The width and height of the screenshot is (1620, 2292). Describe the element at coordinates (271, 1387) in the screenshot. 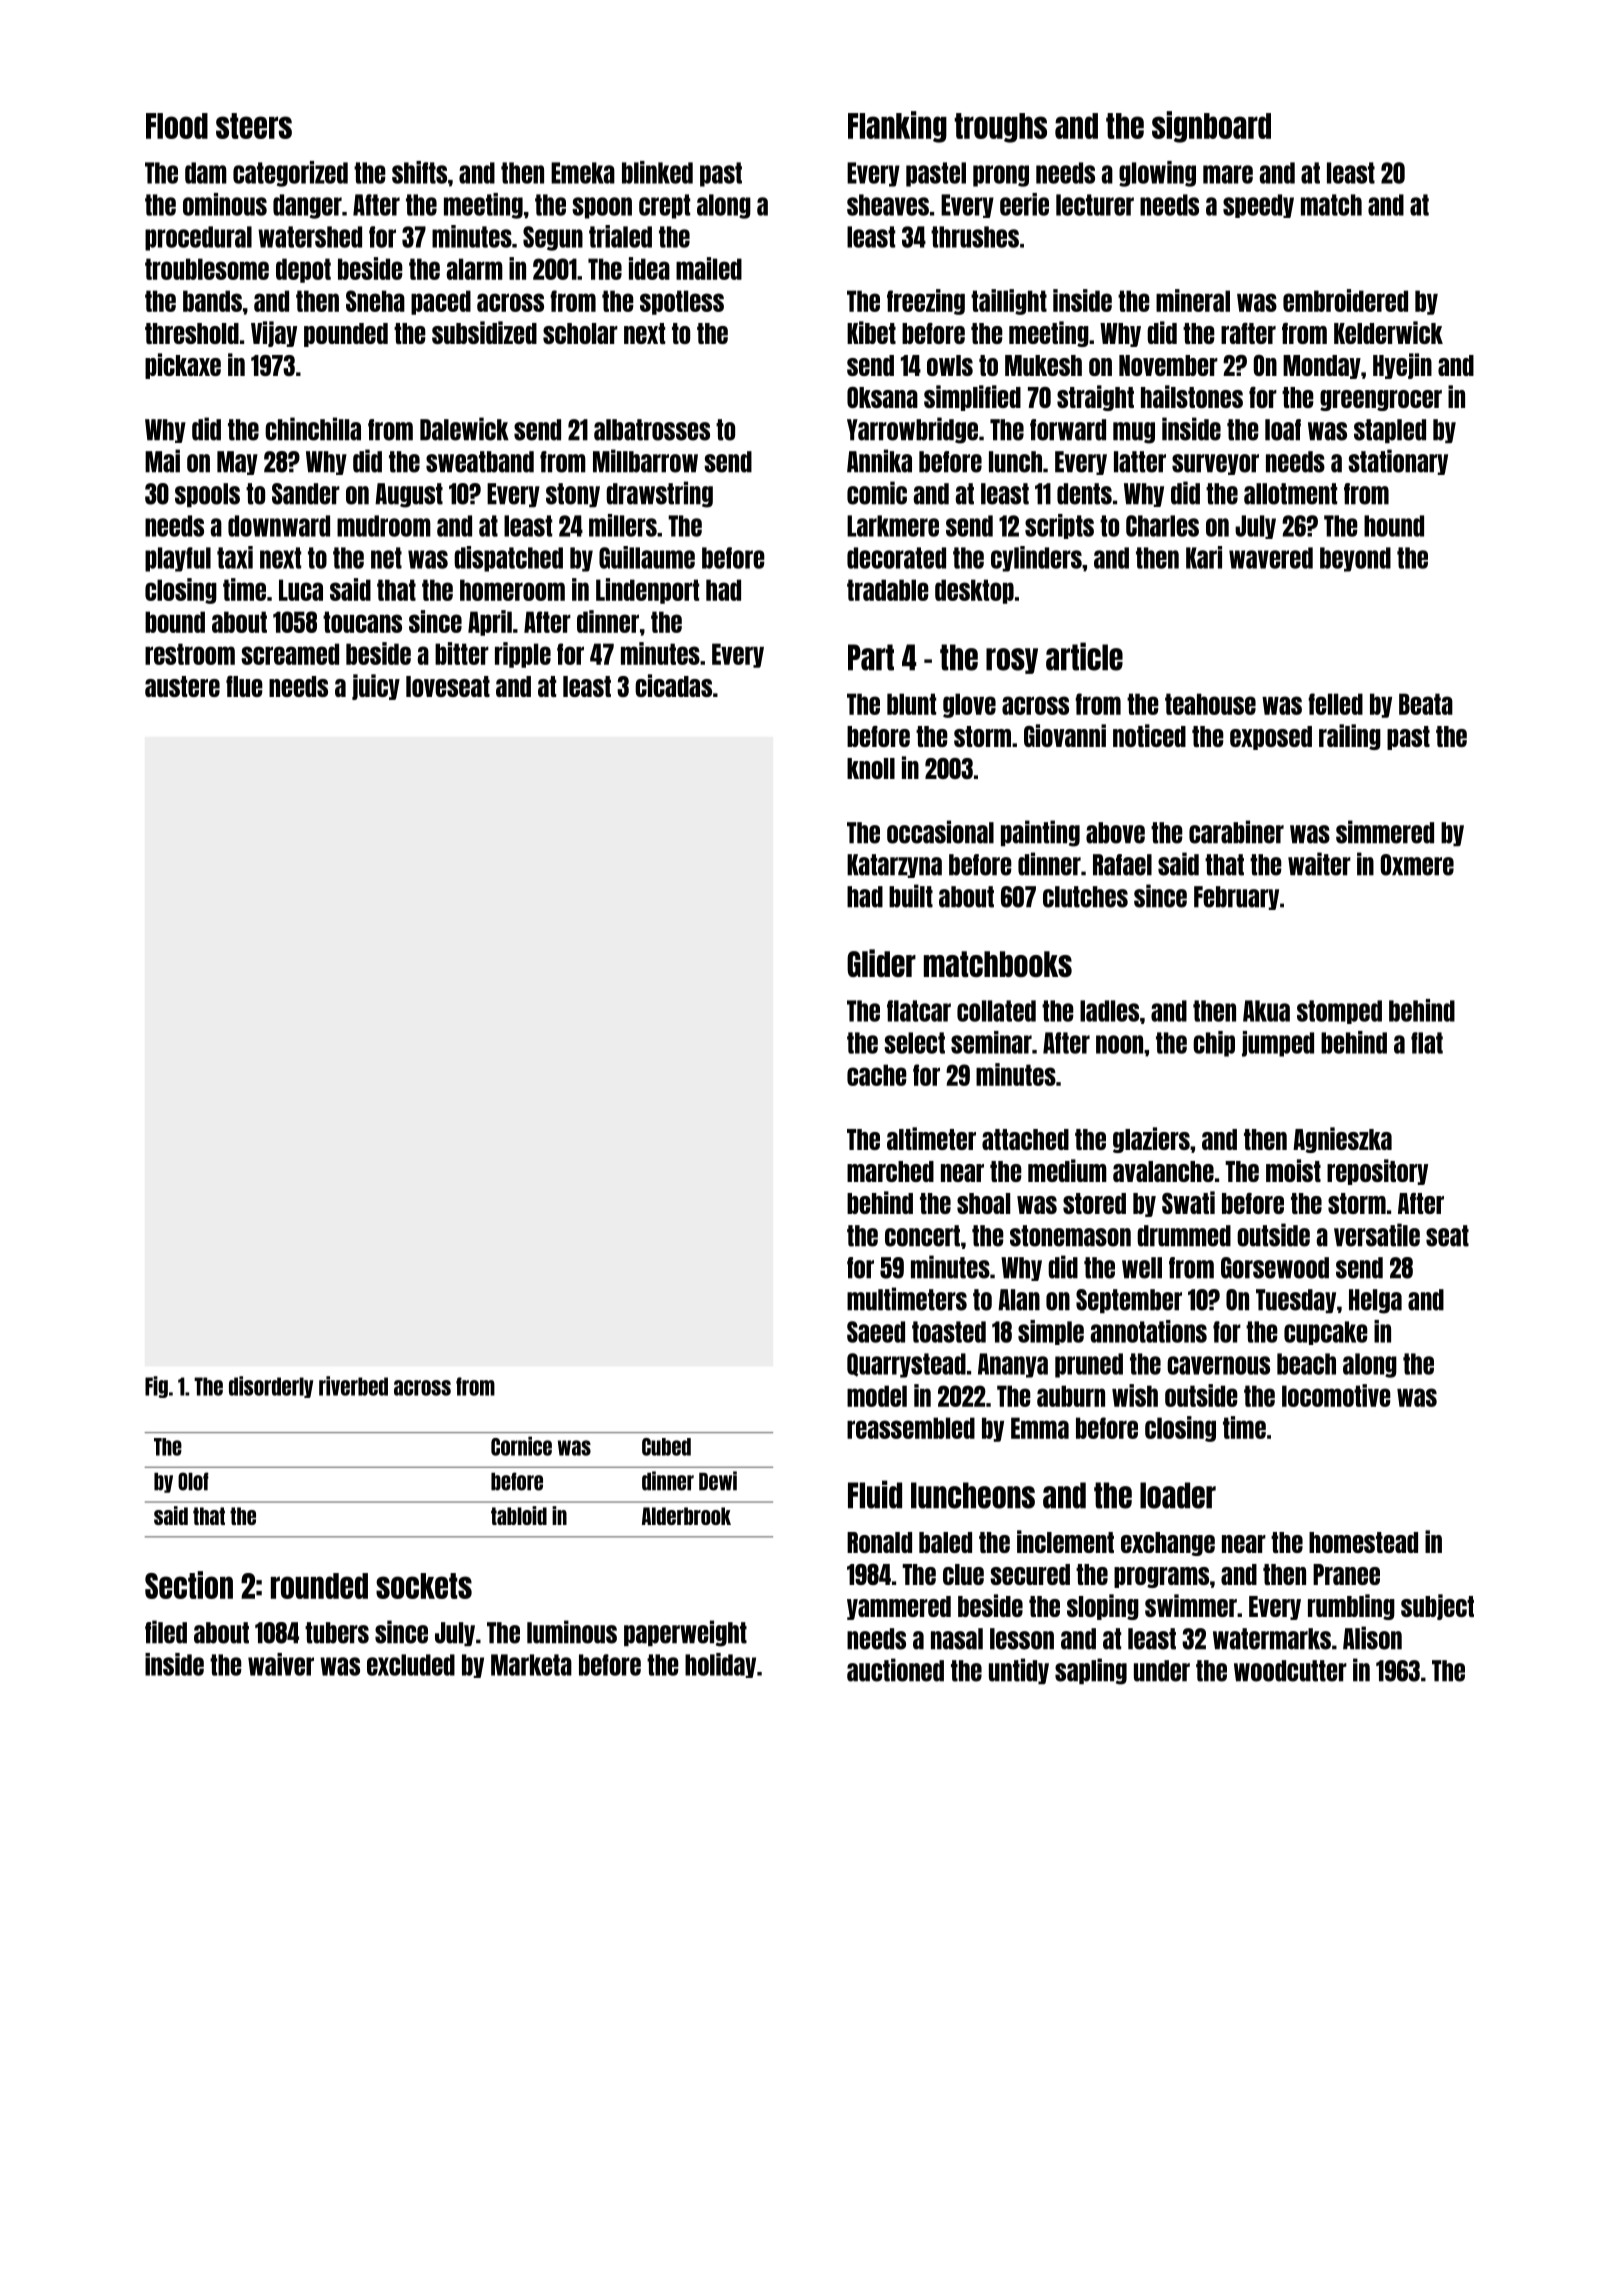

I see `disorderly` at that location.
